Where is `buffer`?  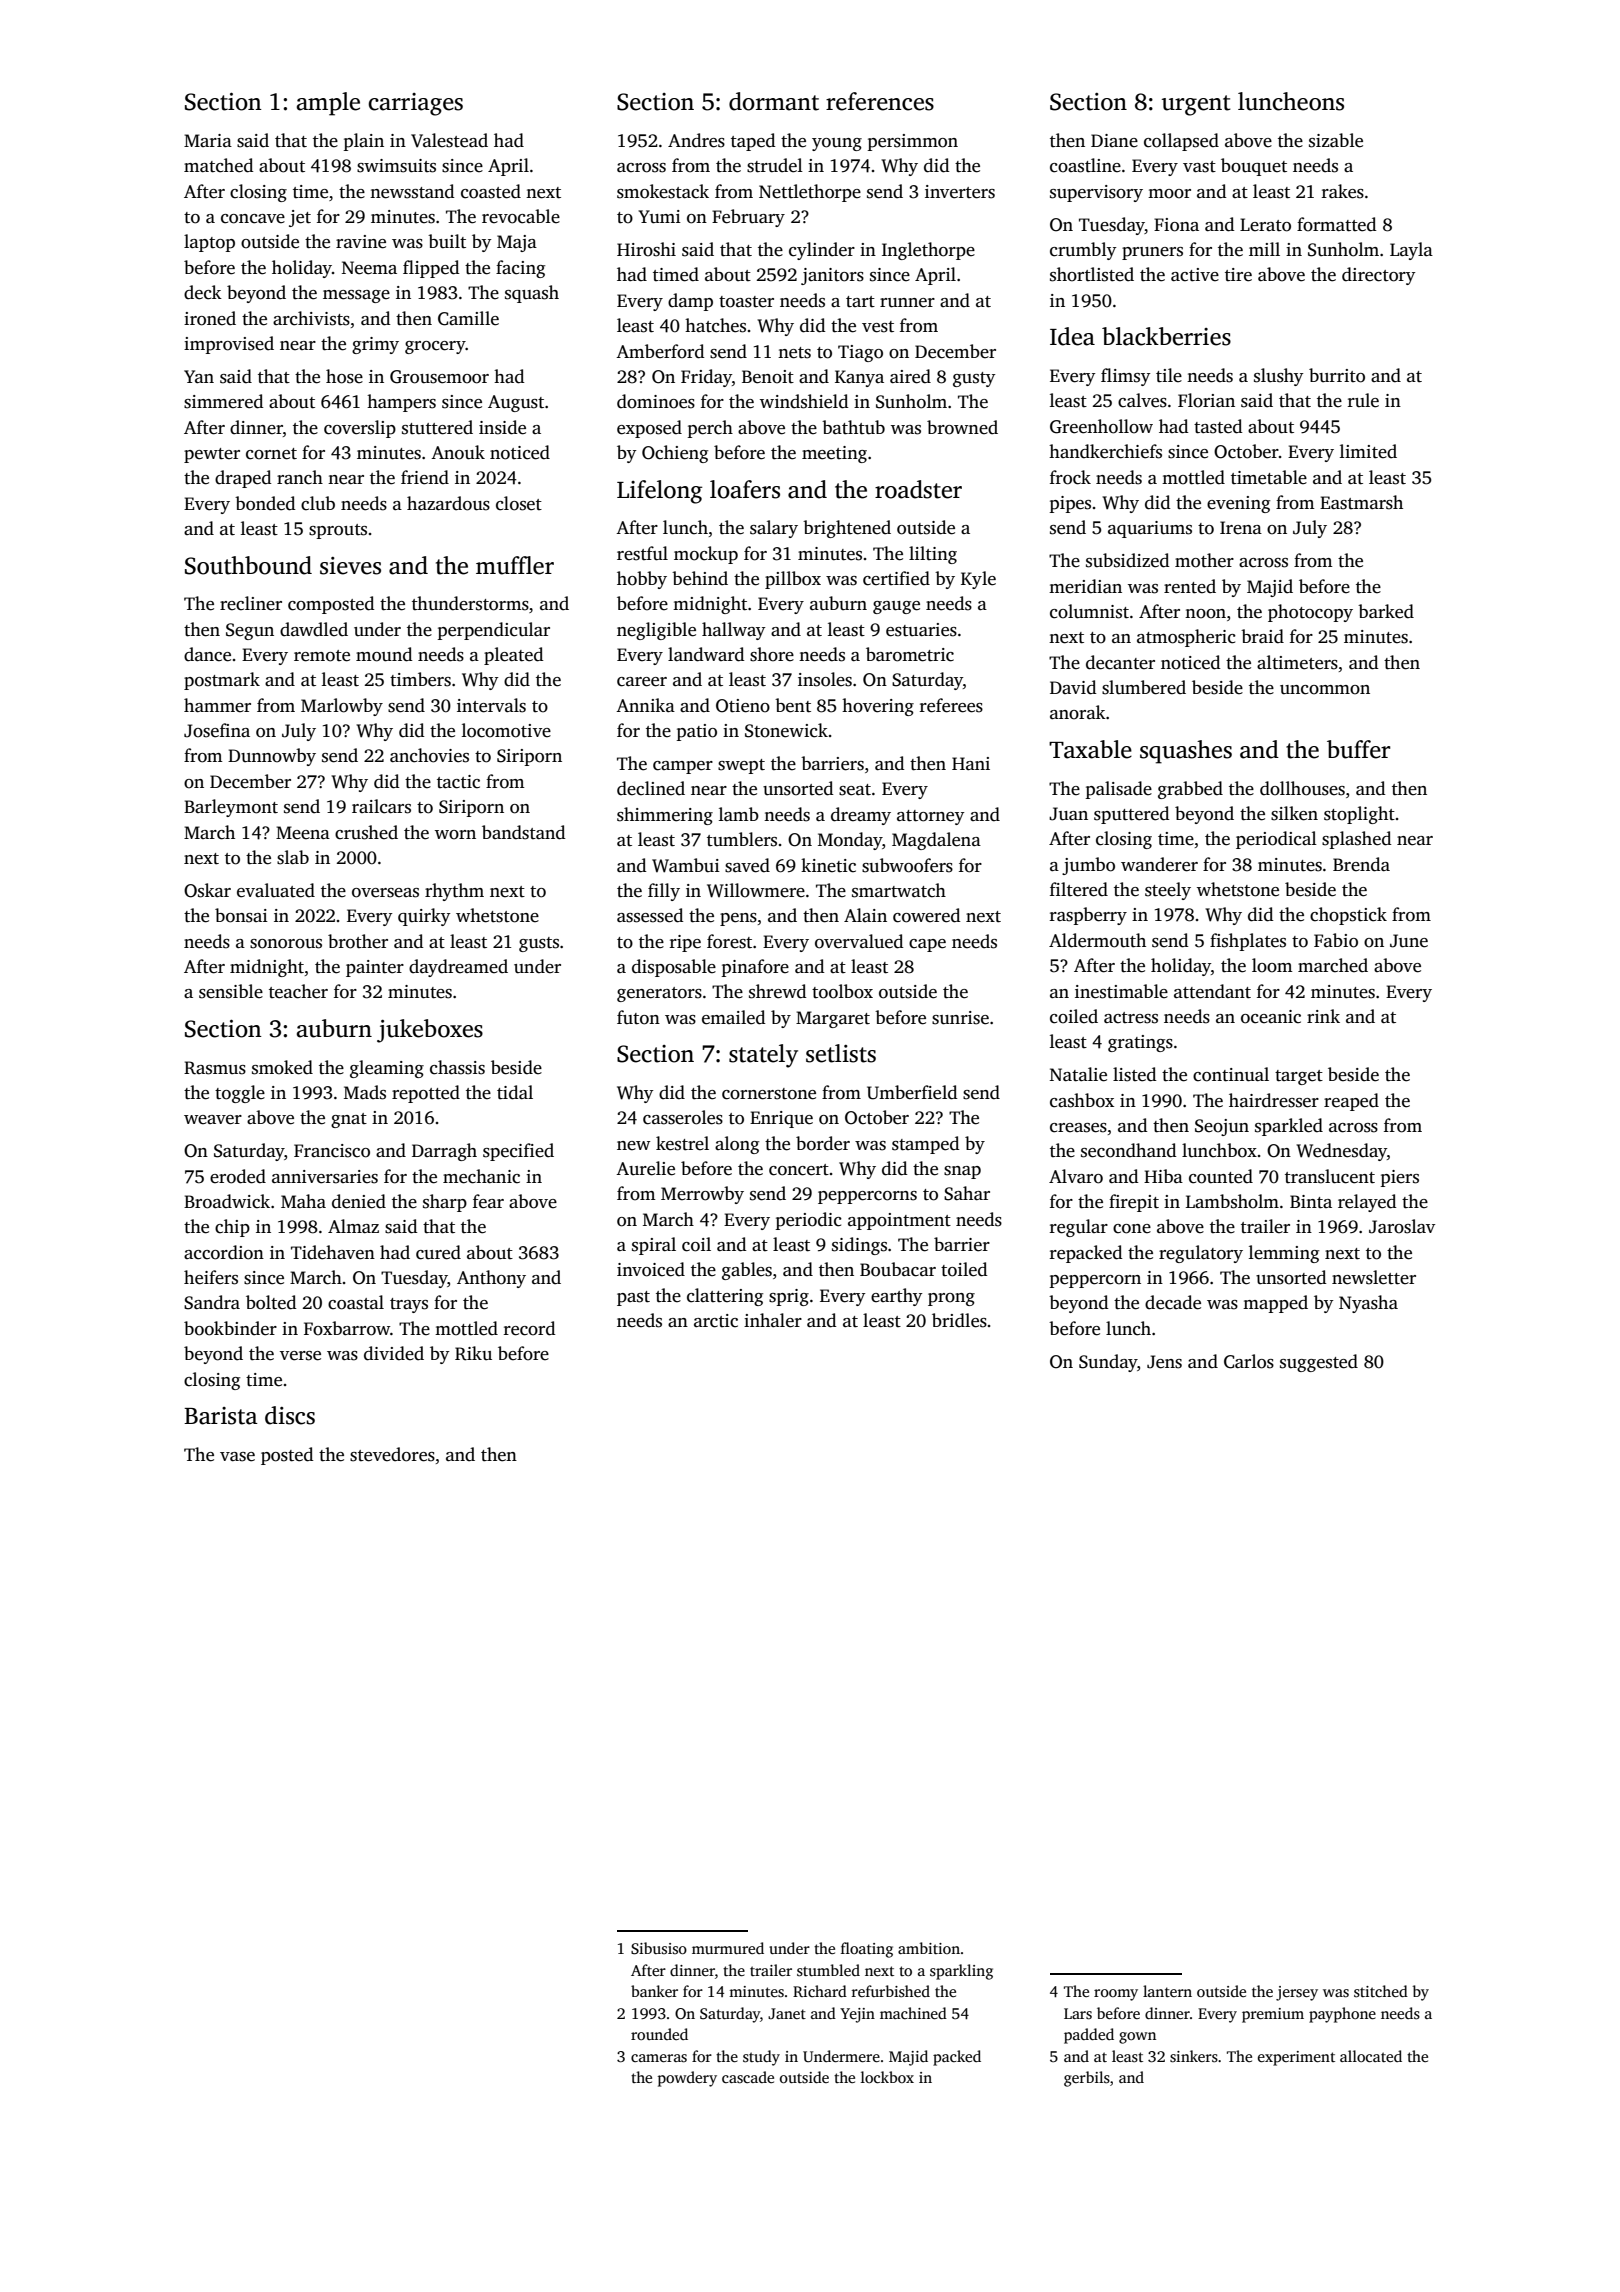
buffer is located at coordinates (1359, 749).
